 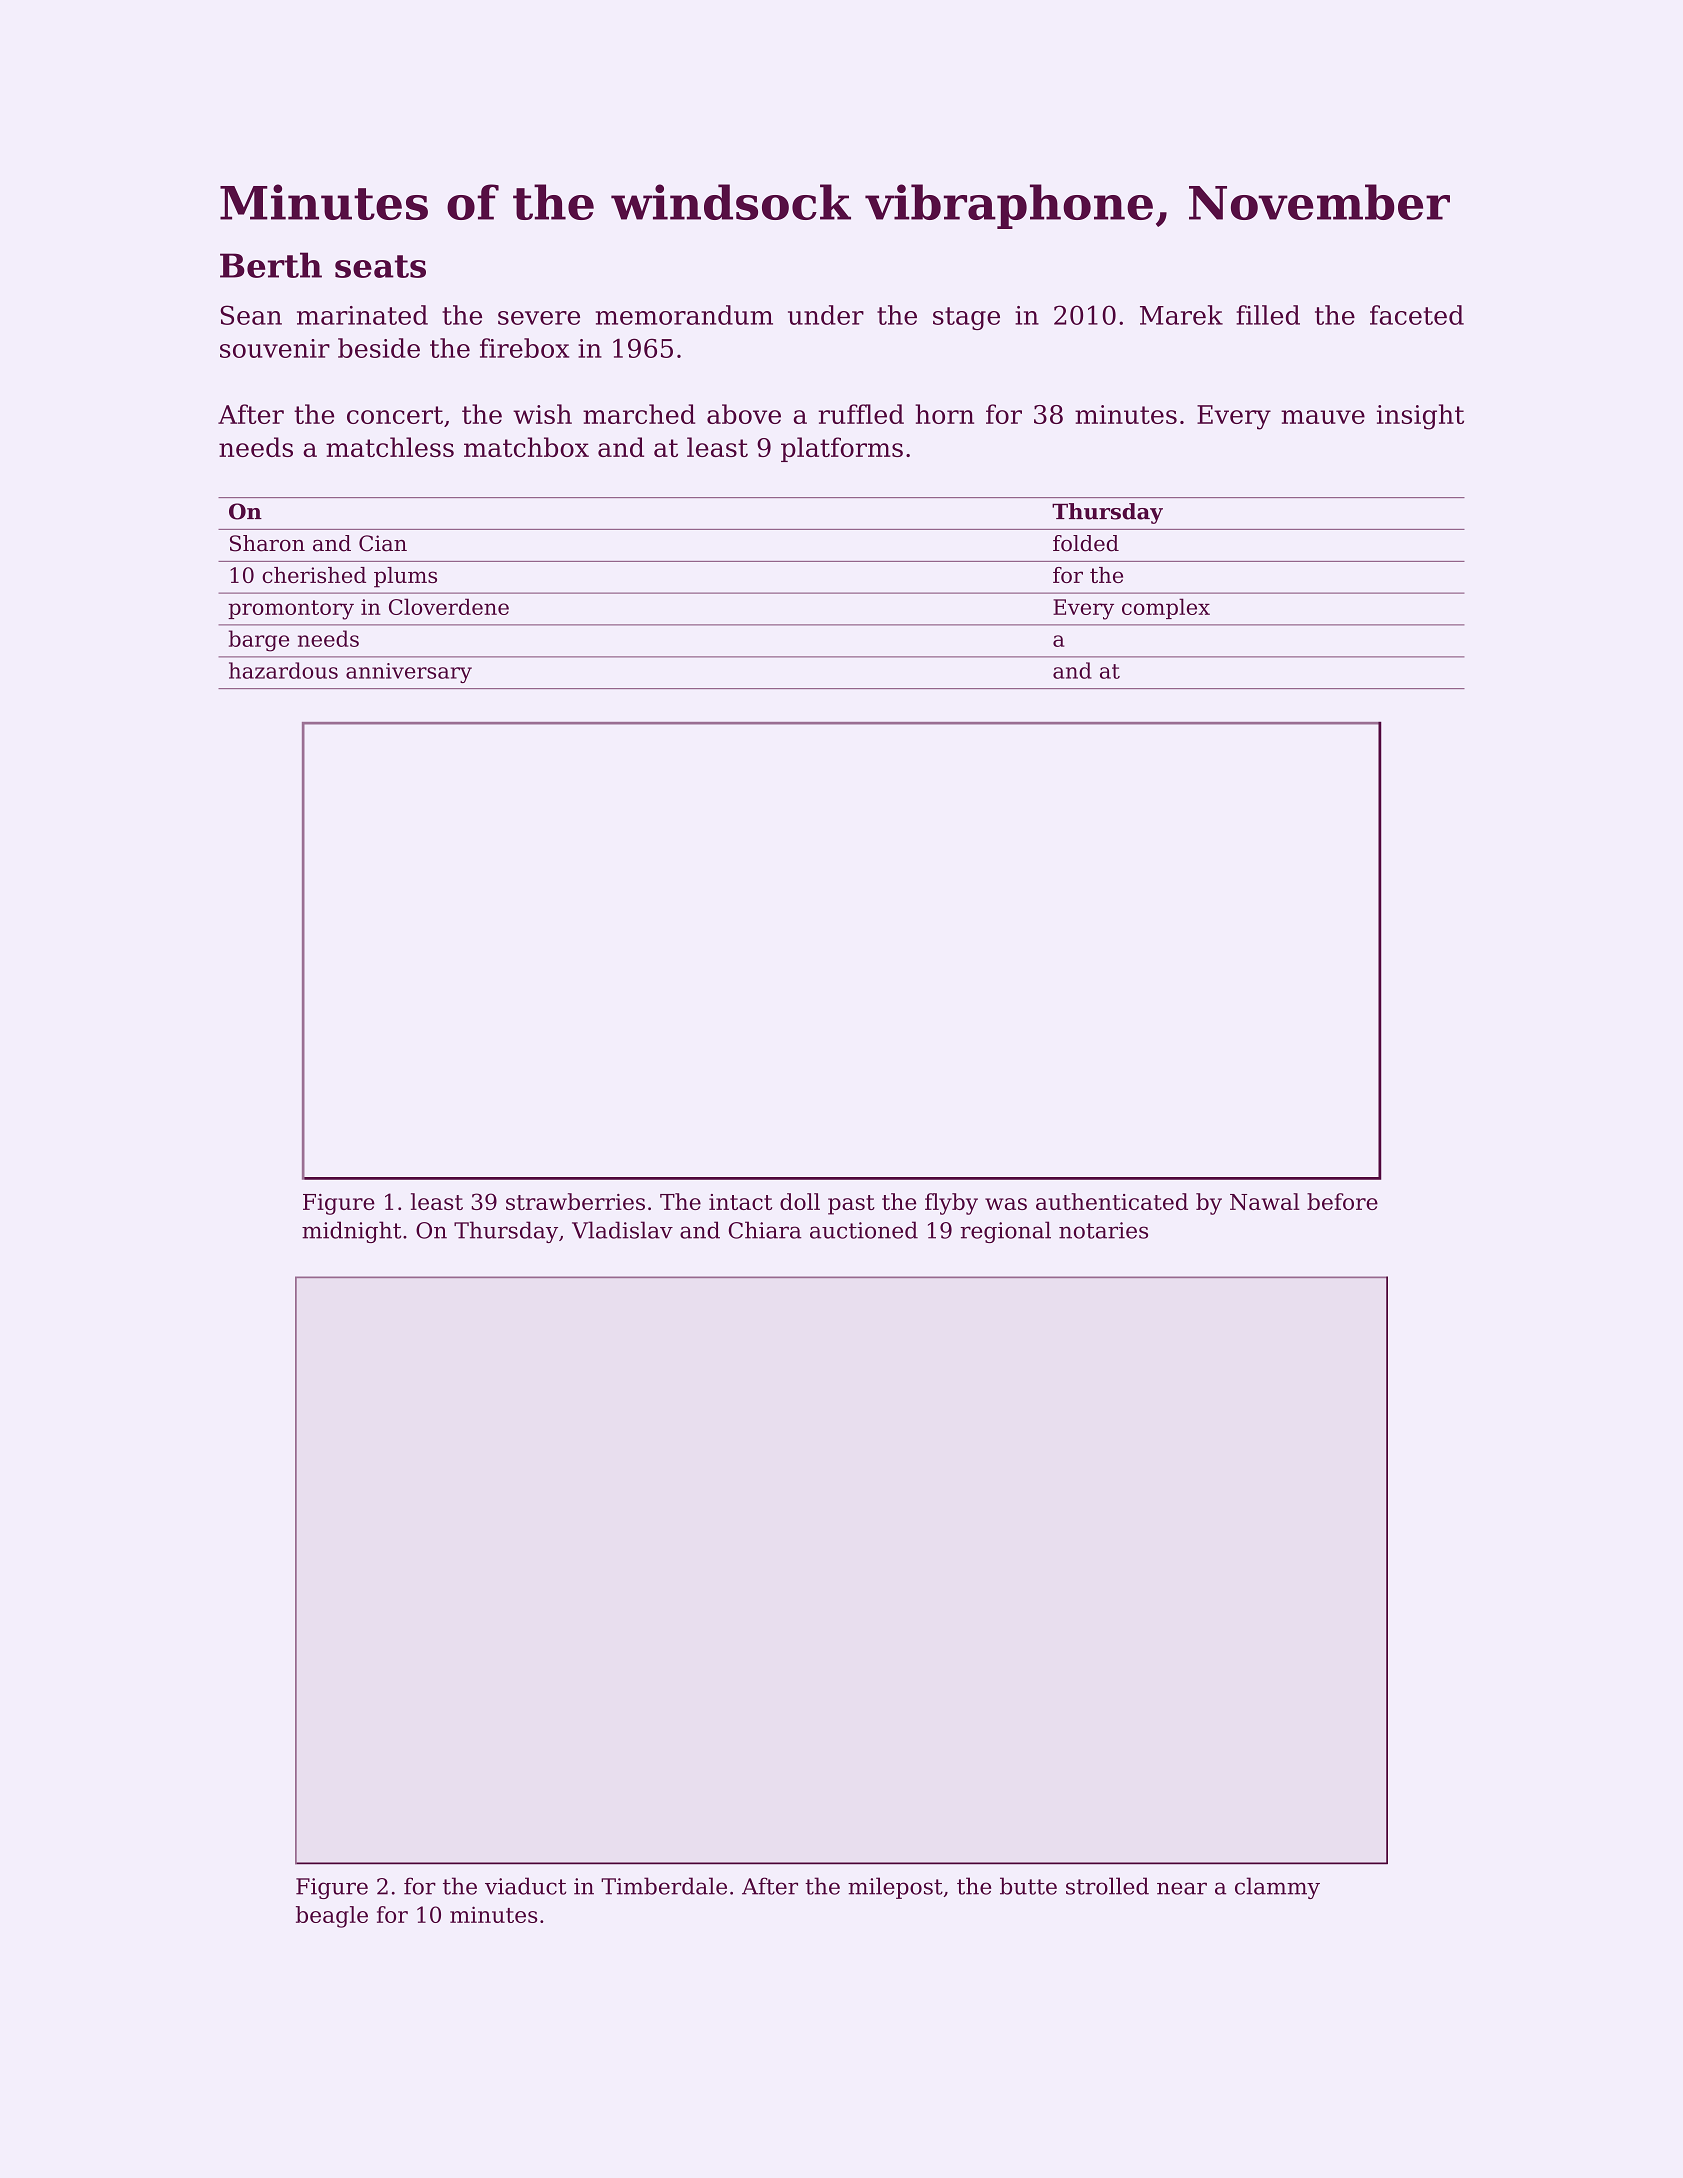 What do you see at coordinates (332, 1917) in the image?
I see `beagle` at bounding box center [332, 1917].
